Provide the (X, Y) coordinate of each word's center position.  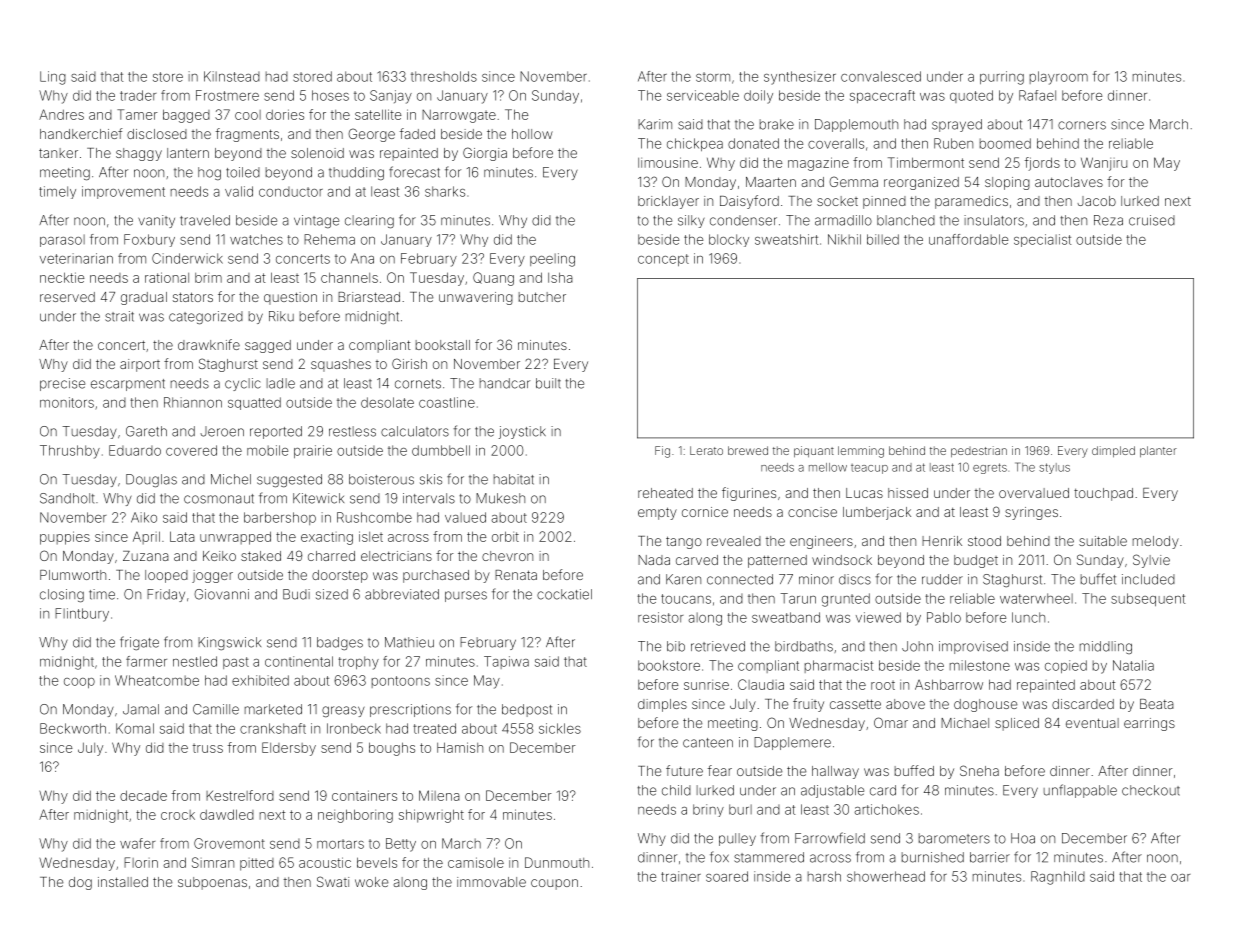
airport (140, 365)
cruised (1152, 220)
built (548, 383)
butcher (542, 297)
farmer (146, 661)
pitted (257, 864)
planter (1158, 451)
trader (138, 95)
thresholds (444, 76)
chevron (507, 556)
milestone (980, 665)
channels (349, 277)
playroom (1059, 78)
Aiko (144, 517)
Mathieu (409, 642)
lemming (861, 452)
